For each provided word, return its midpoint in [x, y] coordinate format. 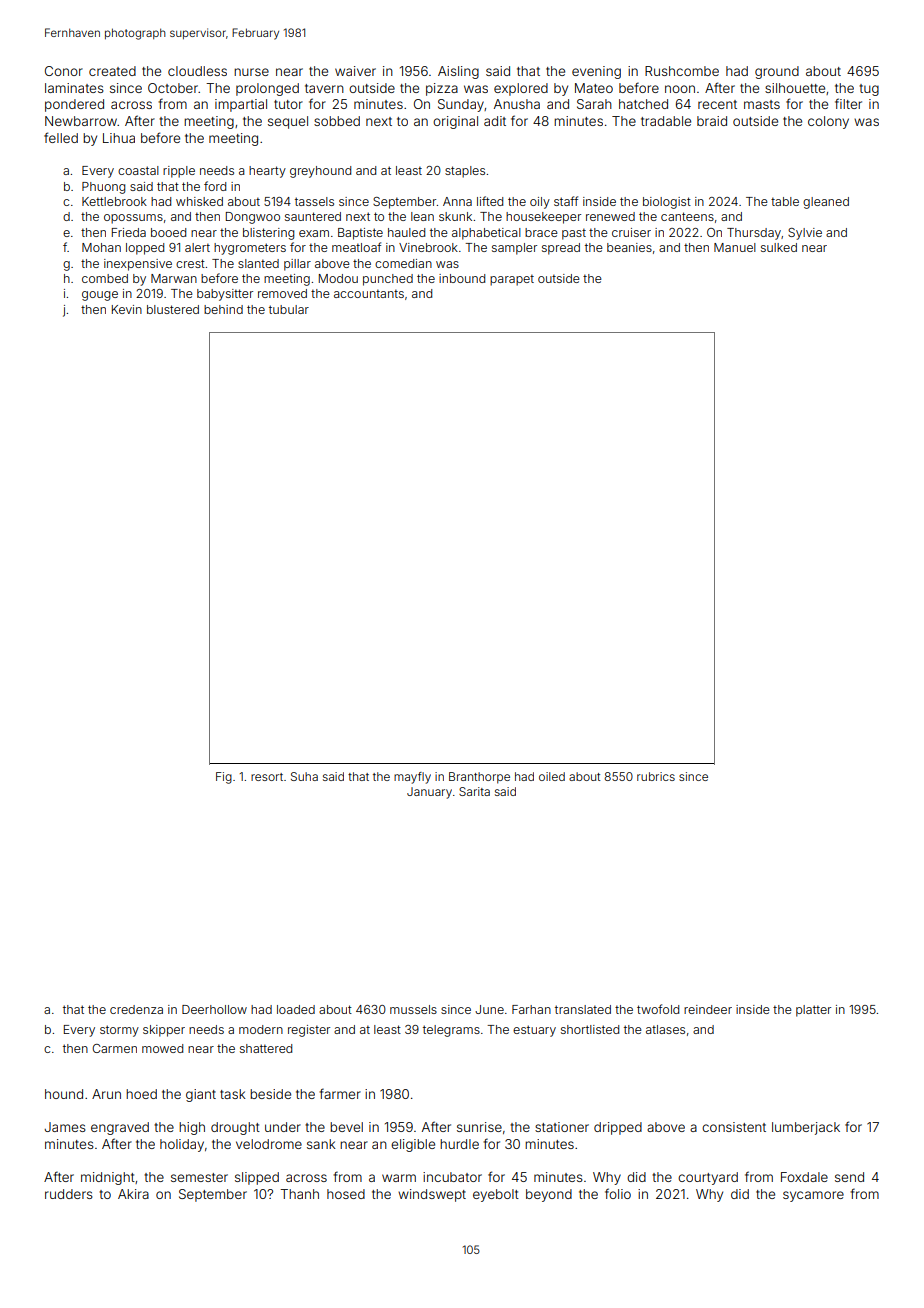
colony [828, 122]
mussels [413, 1009]
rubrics [656, 776]
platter [813, 1011]
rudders [69, 1194]
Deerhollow [214, 1009]
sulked [779, 247]
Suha [304, 776]
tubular [289, 309]
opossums [133, 219]
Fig [224, 778]
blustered [173, 309]
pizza [442, 89]
